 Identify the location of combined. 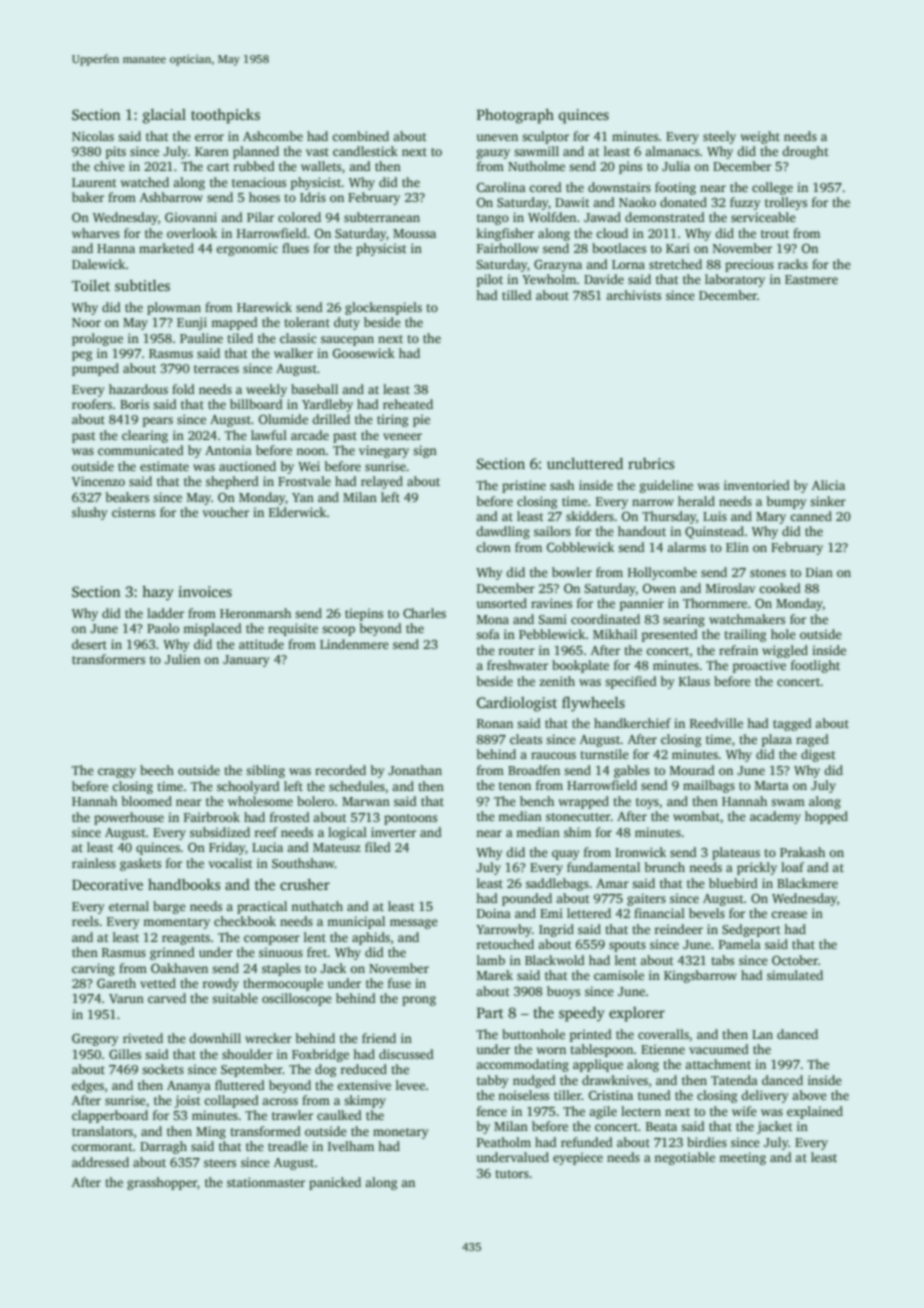
(360, 136).
